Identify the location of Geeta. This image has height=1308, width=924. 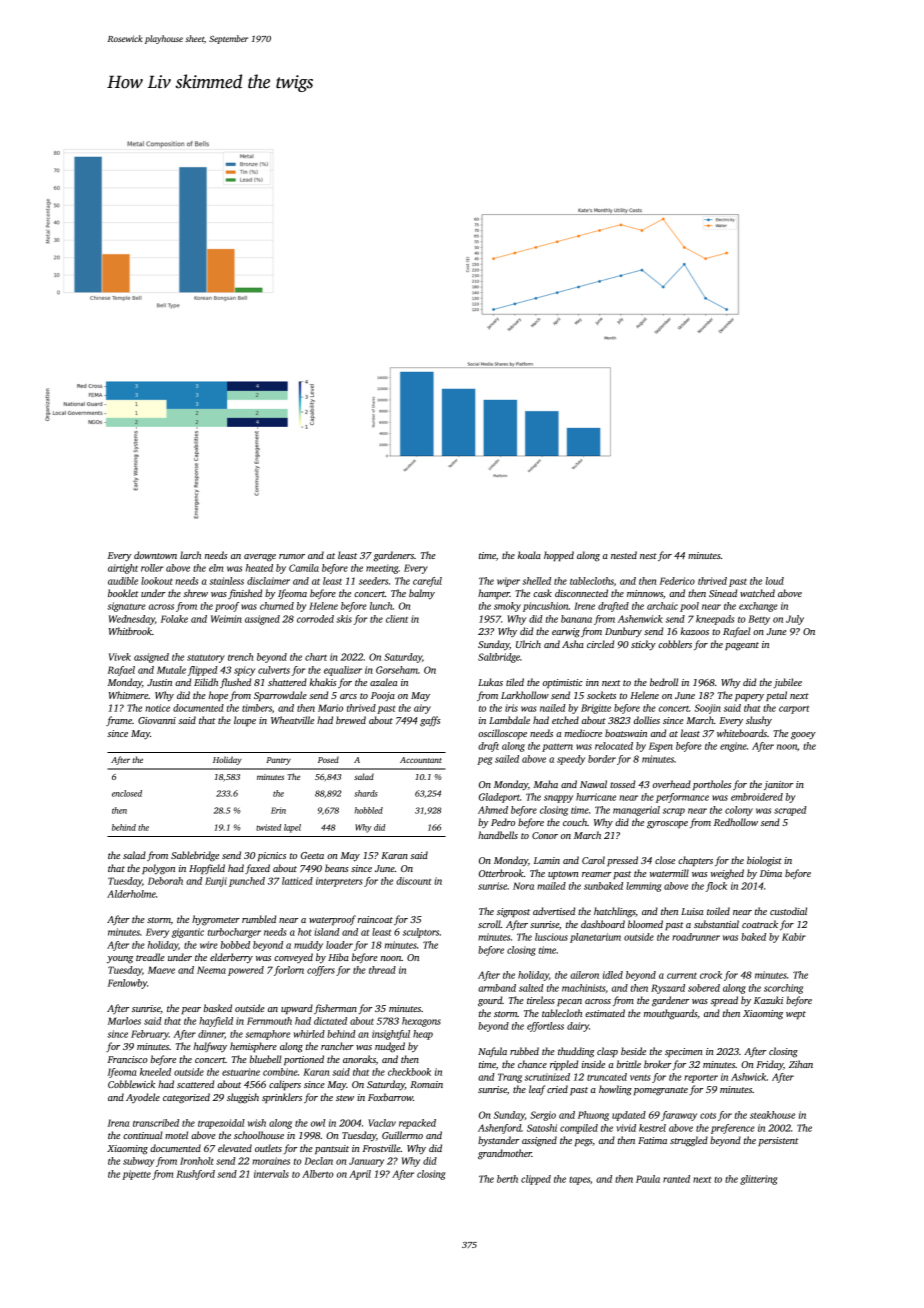
(312, 855).
